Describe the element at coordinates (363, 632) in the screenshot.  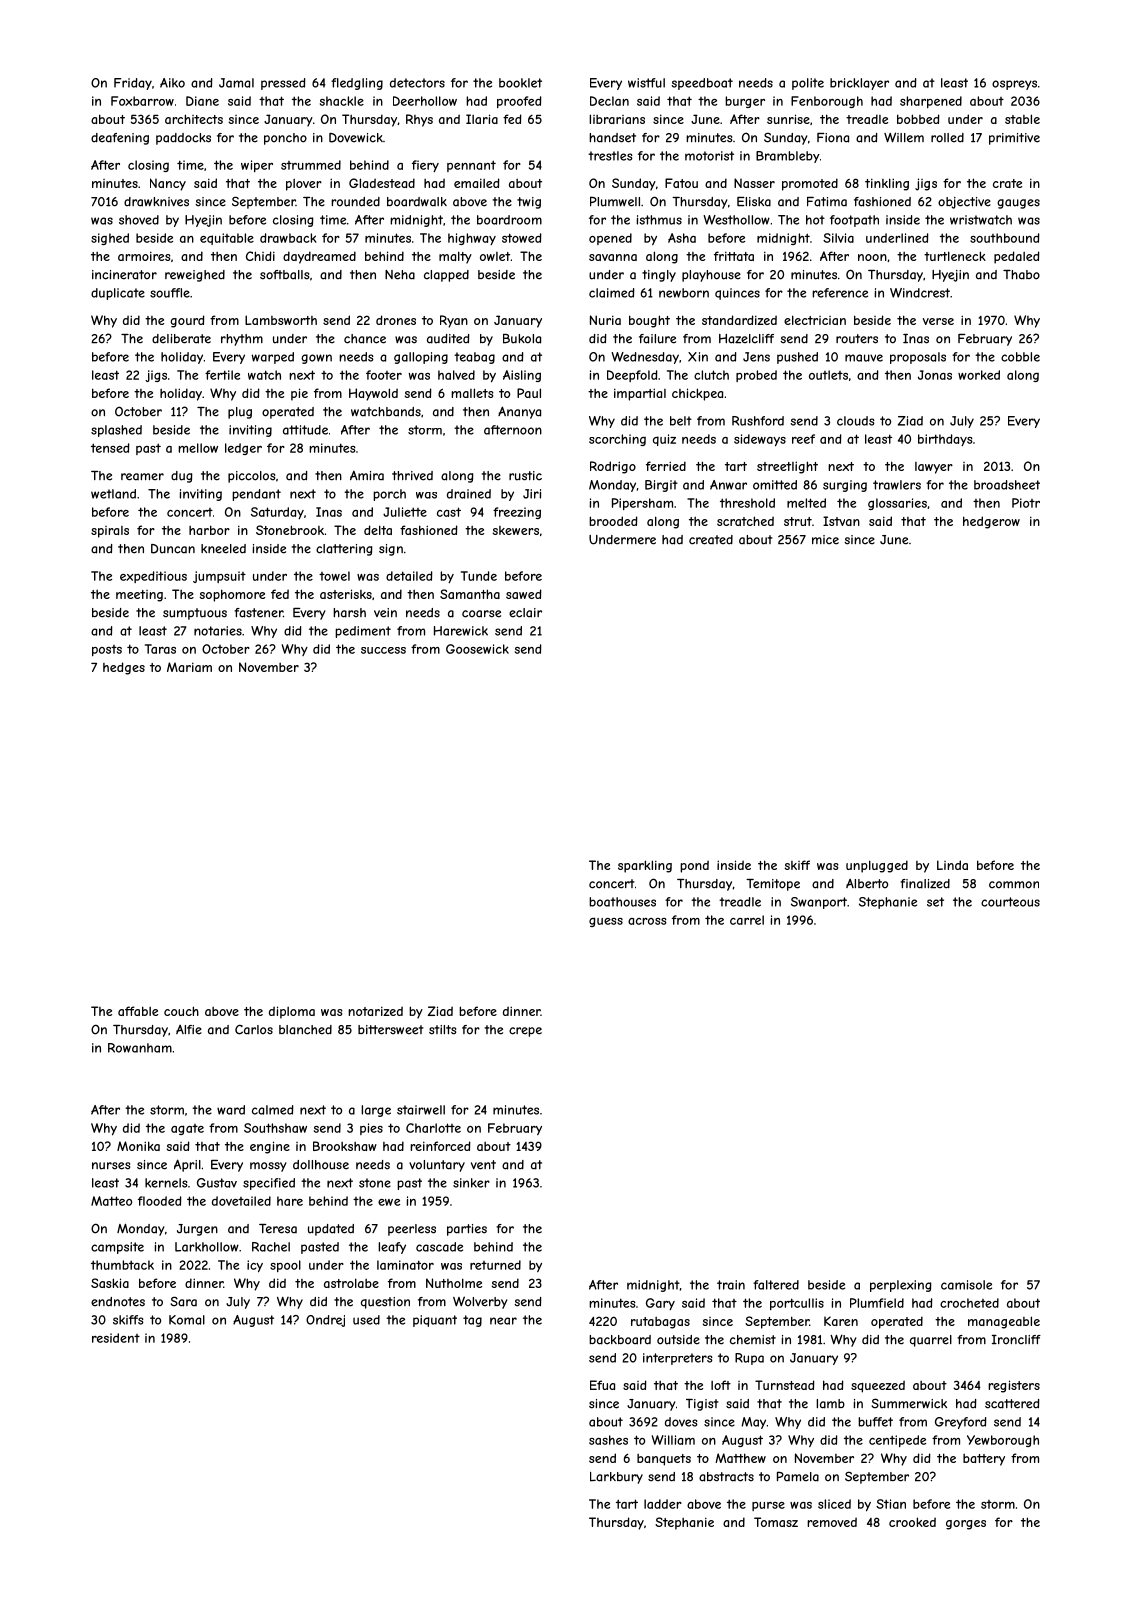
I see `pediment` at that location.
